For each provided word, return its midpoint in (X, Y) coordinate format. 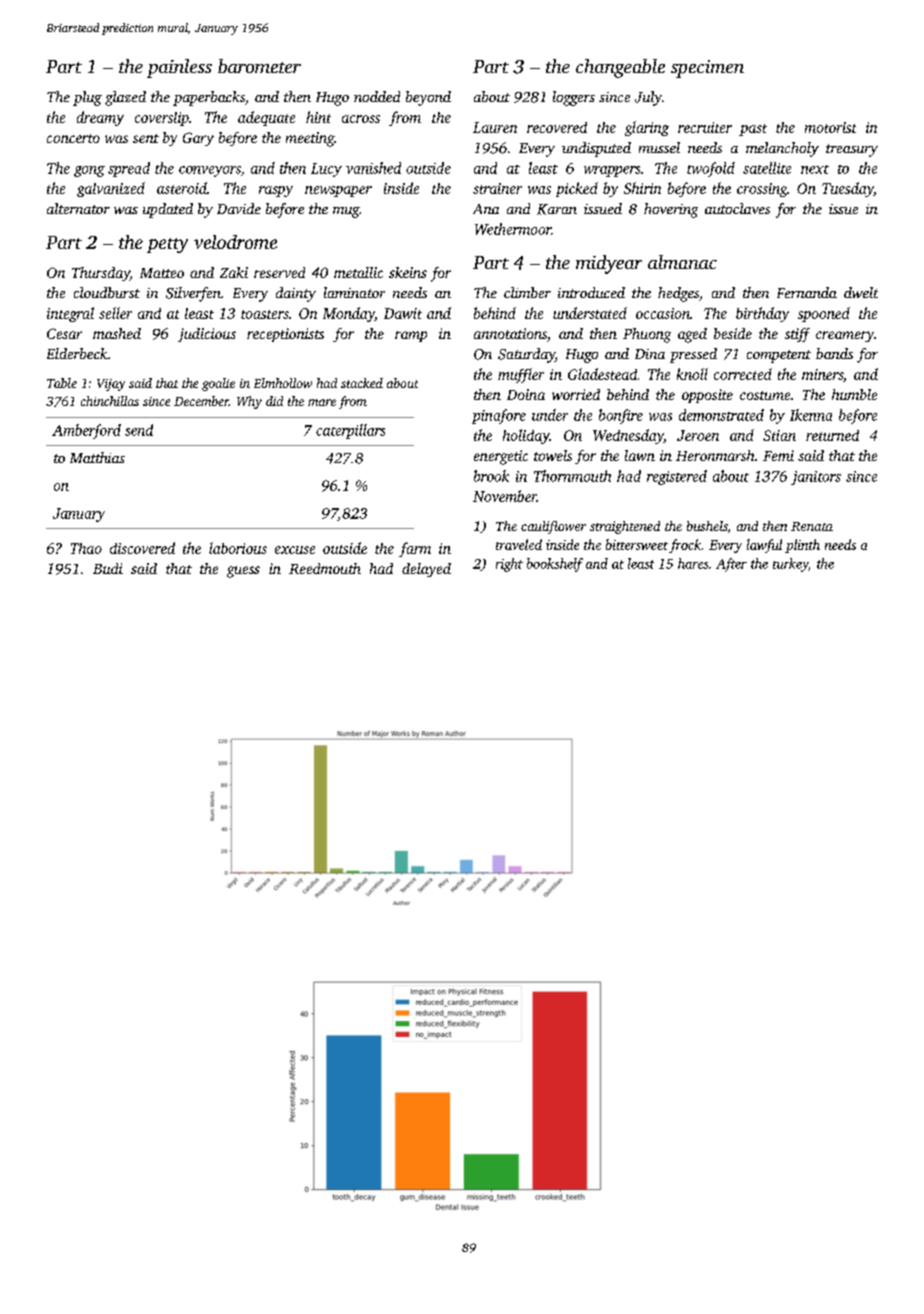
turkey (791, 565)
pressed (693, 355)
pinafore (499, 416)
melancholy (782, 149)
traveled (519, 544)
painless (179, 68)
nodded (377, 96)
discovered (142, 548)
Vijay (111, 385)
